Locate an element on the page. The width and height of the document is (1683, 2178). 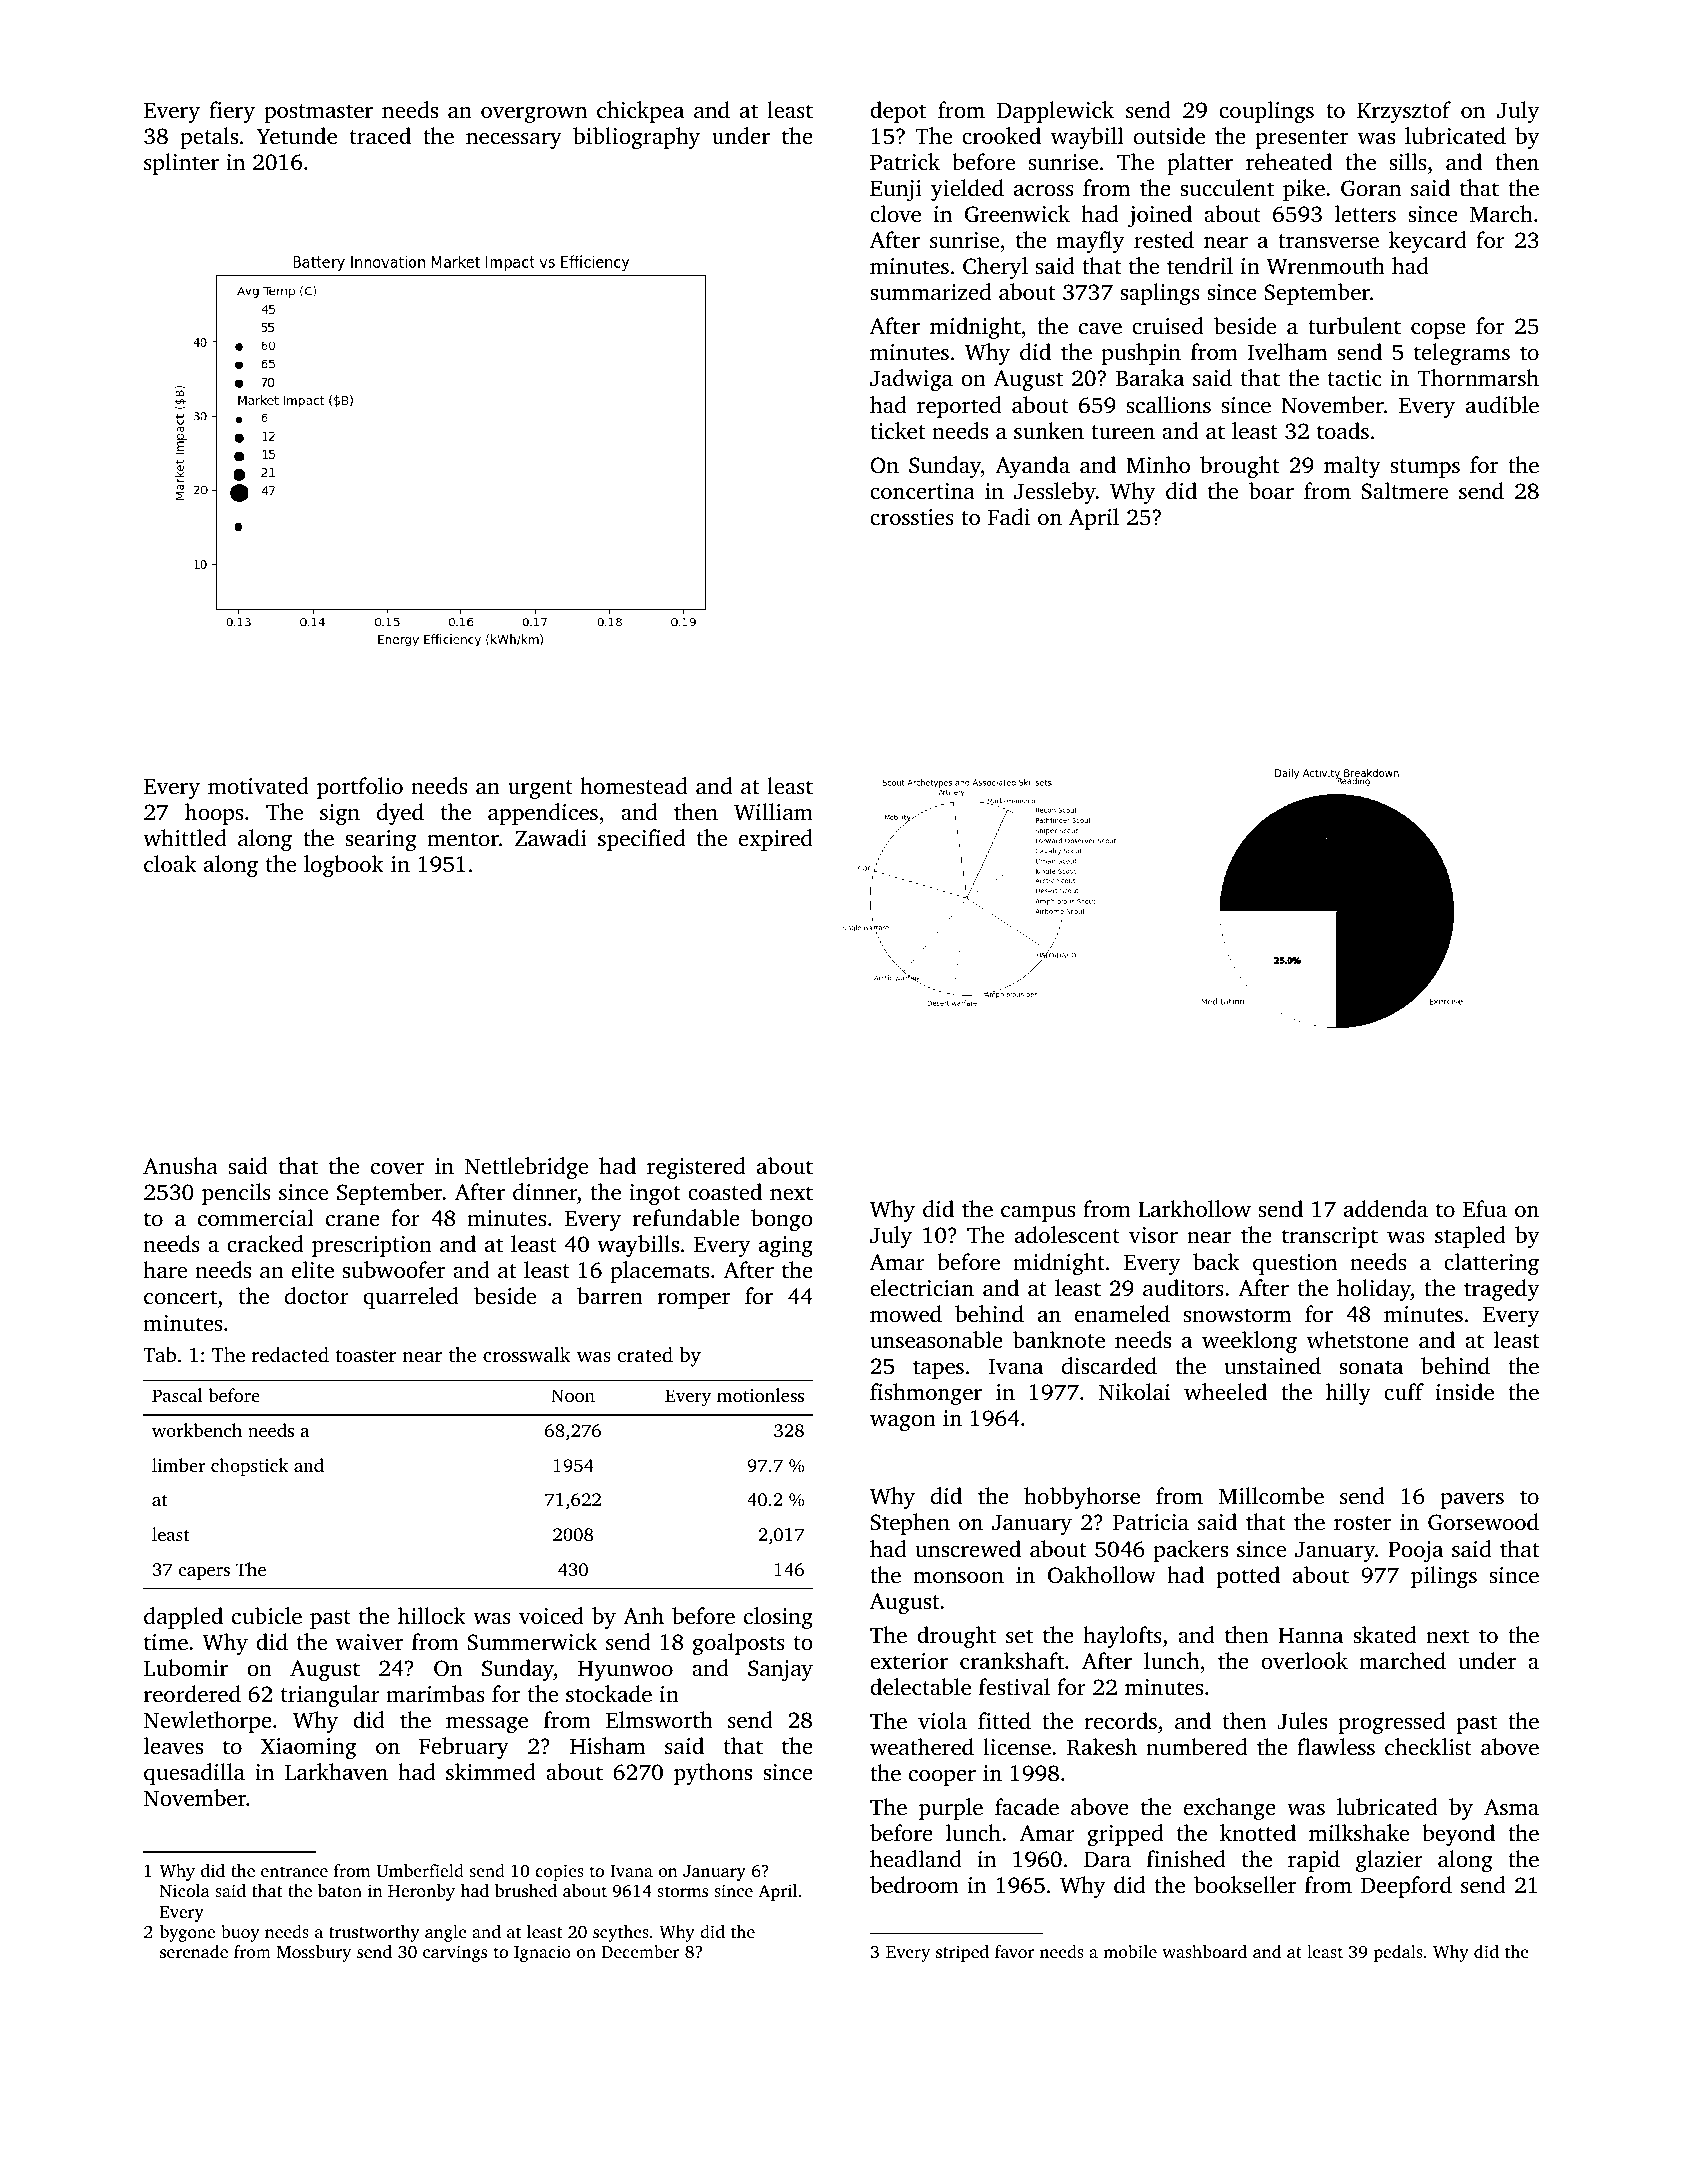
Krzysztof is located at coordinates (1404, 112).
